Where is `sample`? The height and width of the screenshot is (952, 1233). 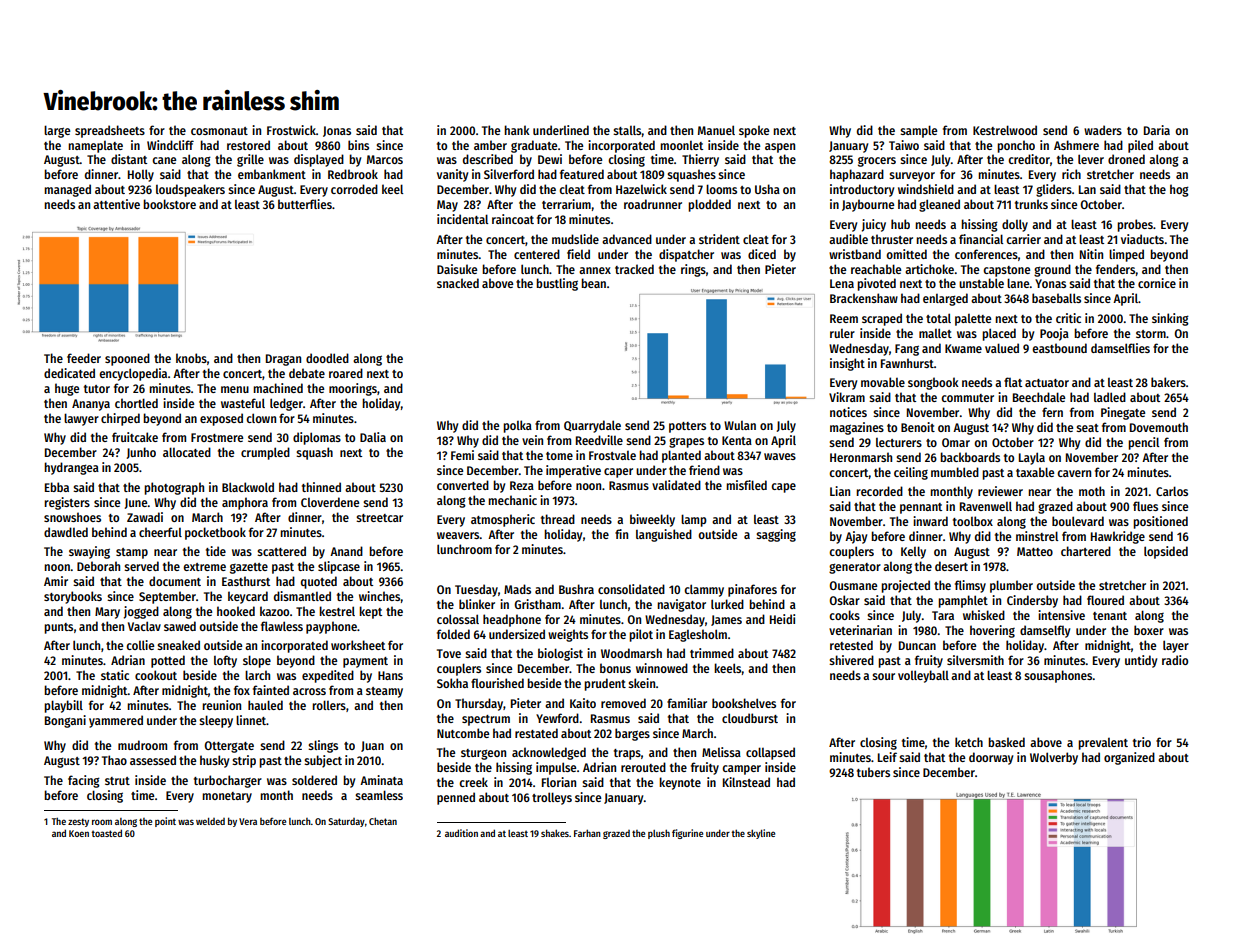
sample is located at coordinates (918, 131).
